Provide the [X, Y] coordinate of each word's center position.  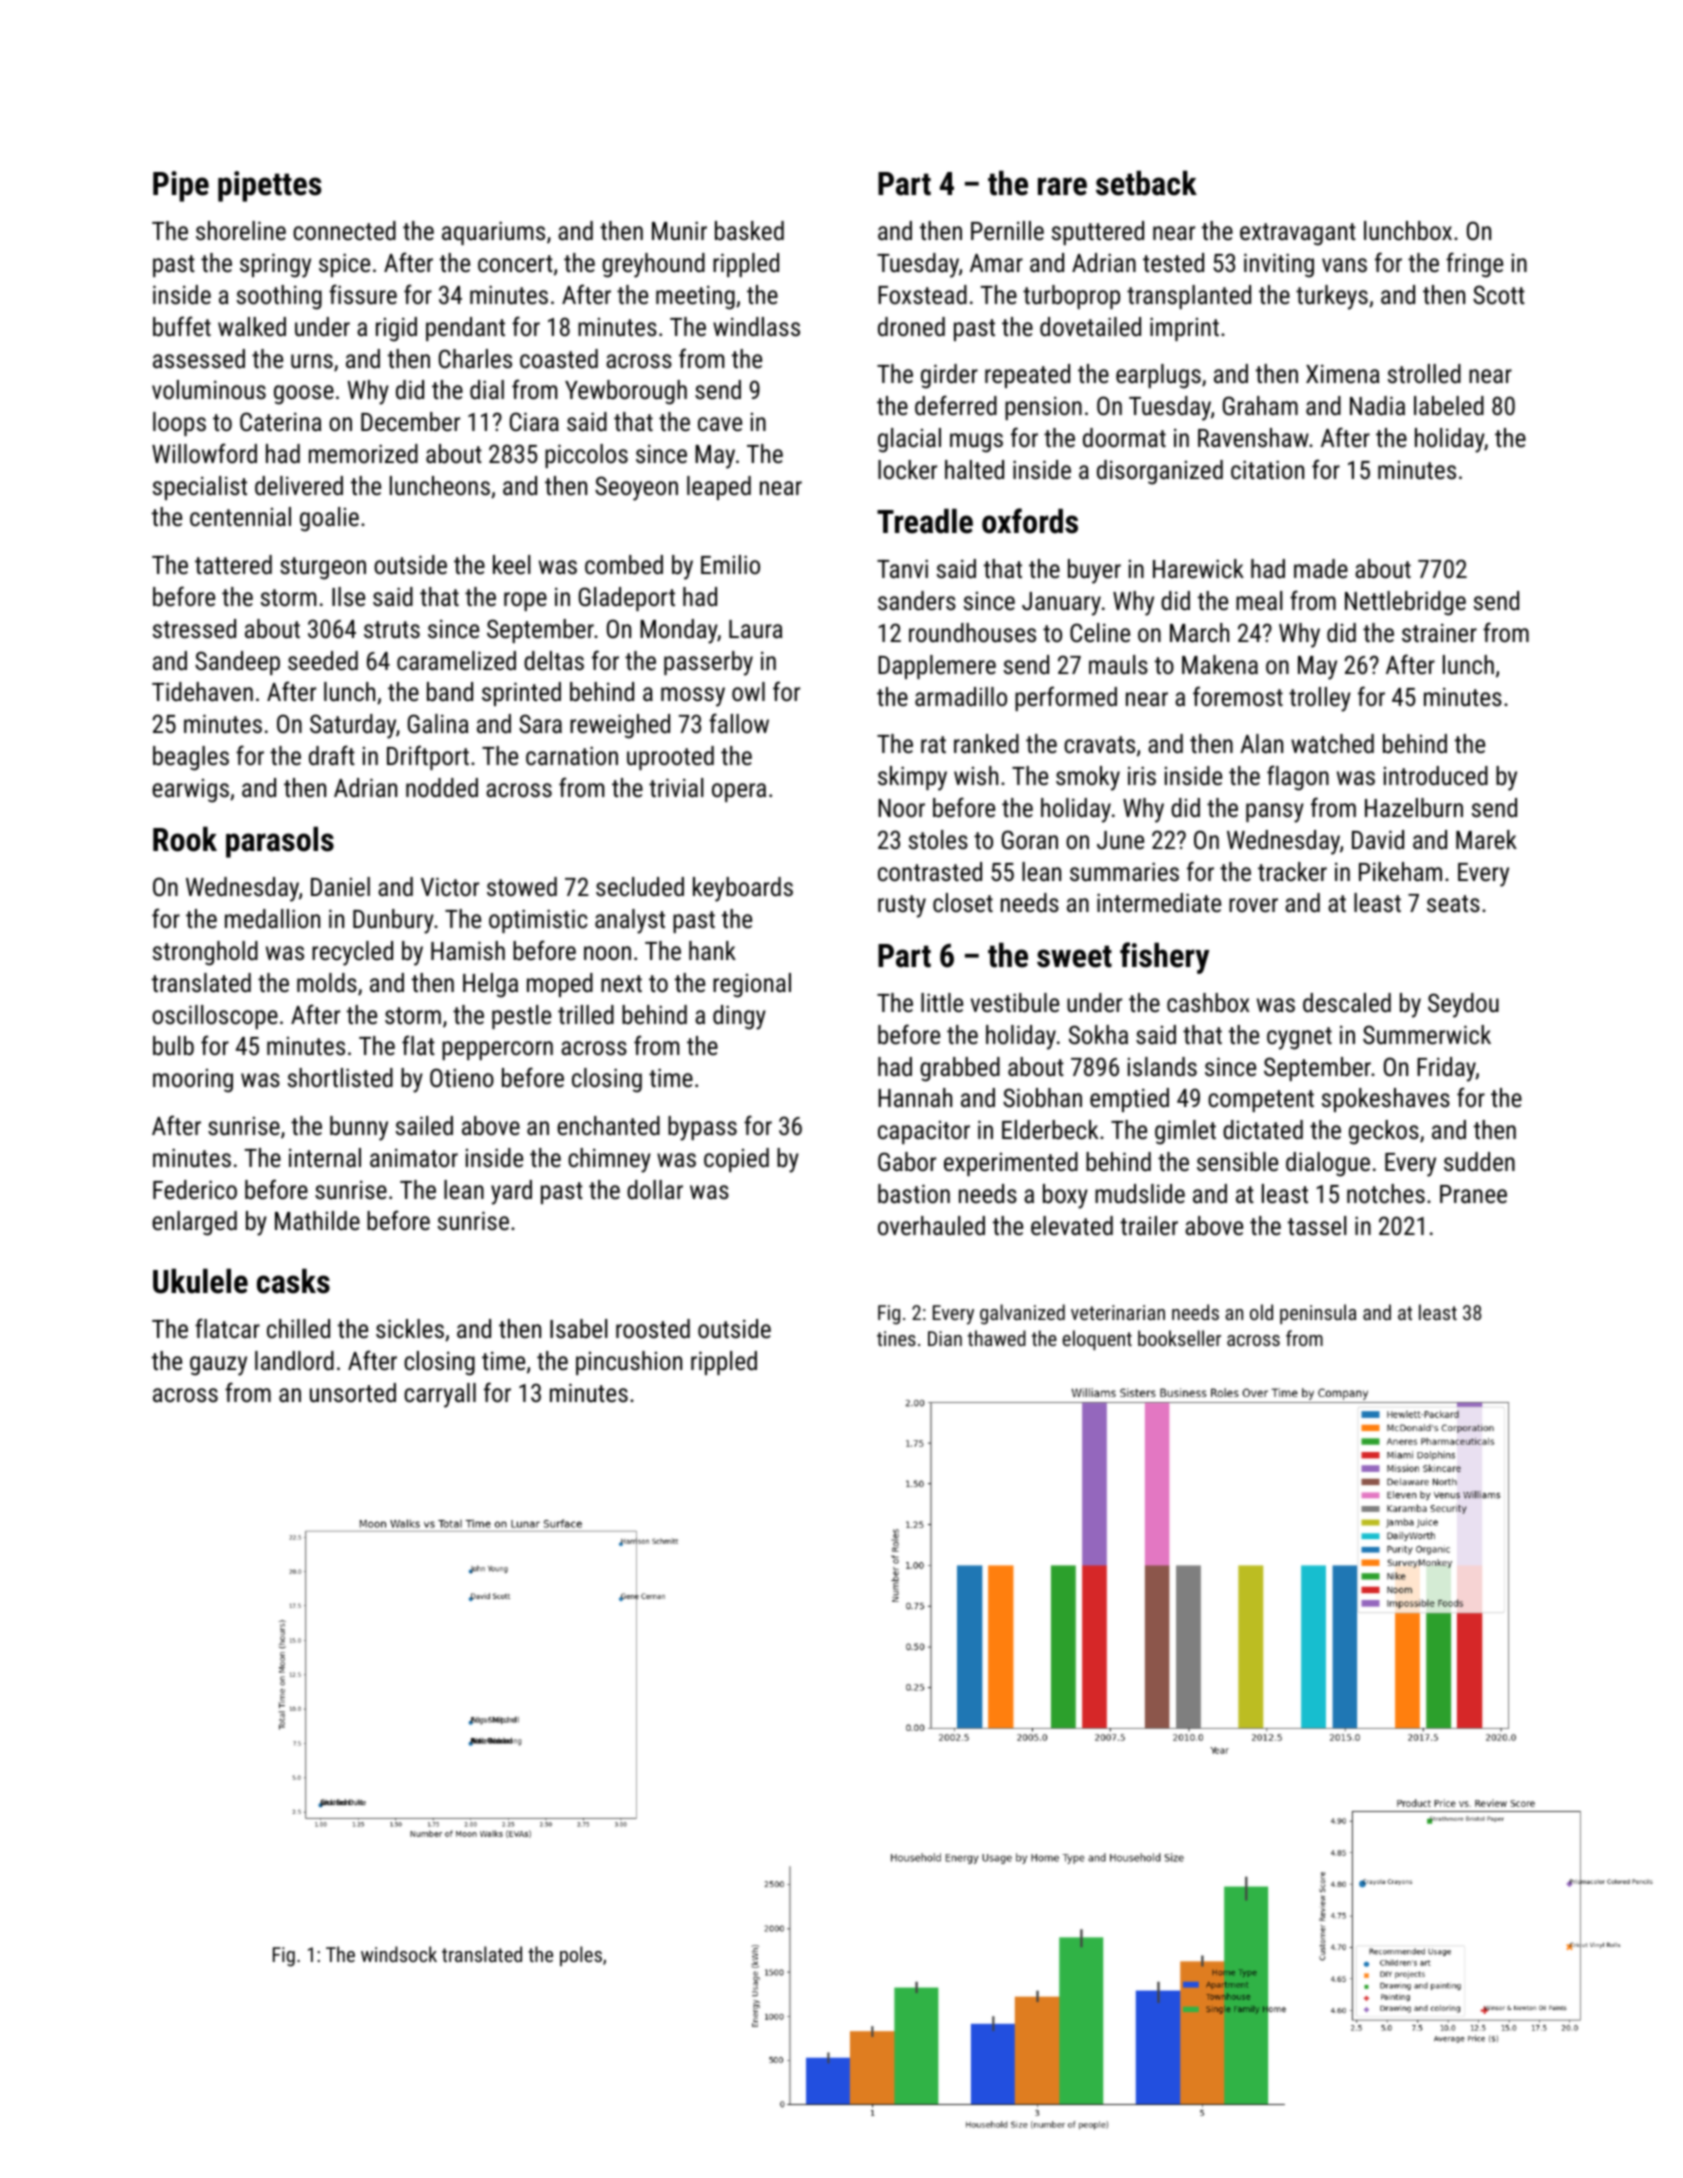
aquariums [493, 233]
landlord [294, 1360]
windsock [399, 1954]
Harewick [1198, 568]
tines [896, 1338]
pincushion [629, 1363]
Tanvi [902, 568]
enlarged [194, 1223]
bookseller [1179, 1338]
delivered [299, 485]
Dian [945, 1338]
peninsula [1318, 1314]
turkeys [1332, 297]
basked [749, 230]
